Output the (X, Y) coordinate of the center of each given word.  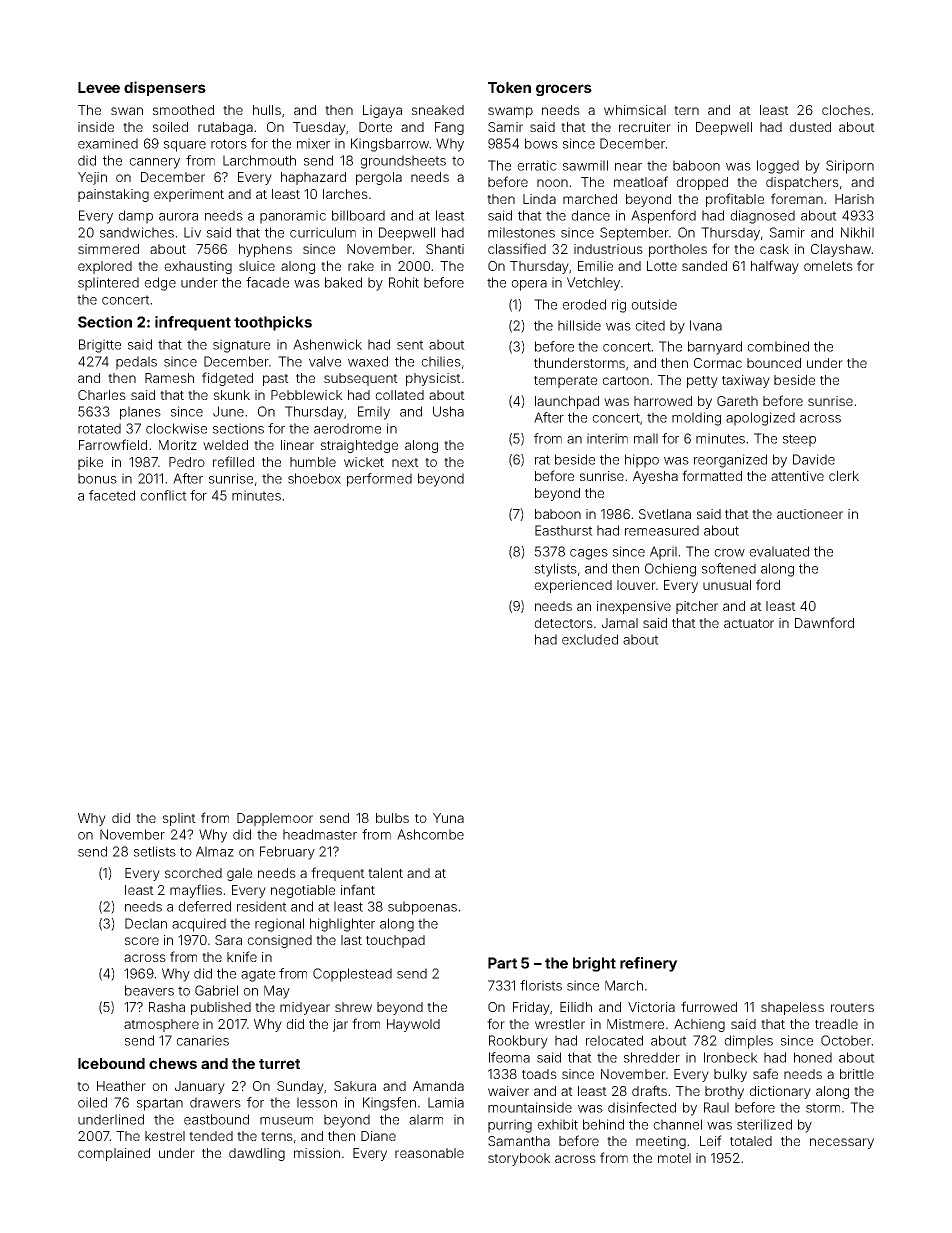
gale (239, 874)
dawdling (257, 1154)
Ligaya (382, 111)
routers (852, 1007)
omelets (828, 266)
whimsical (635, 110)
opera (529, 285)
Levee (99, 87)
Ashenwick (327, 344)
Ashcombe (430, 834)
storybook (519, 1159)
